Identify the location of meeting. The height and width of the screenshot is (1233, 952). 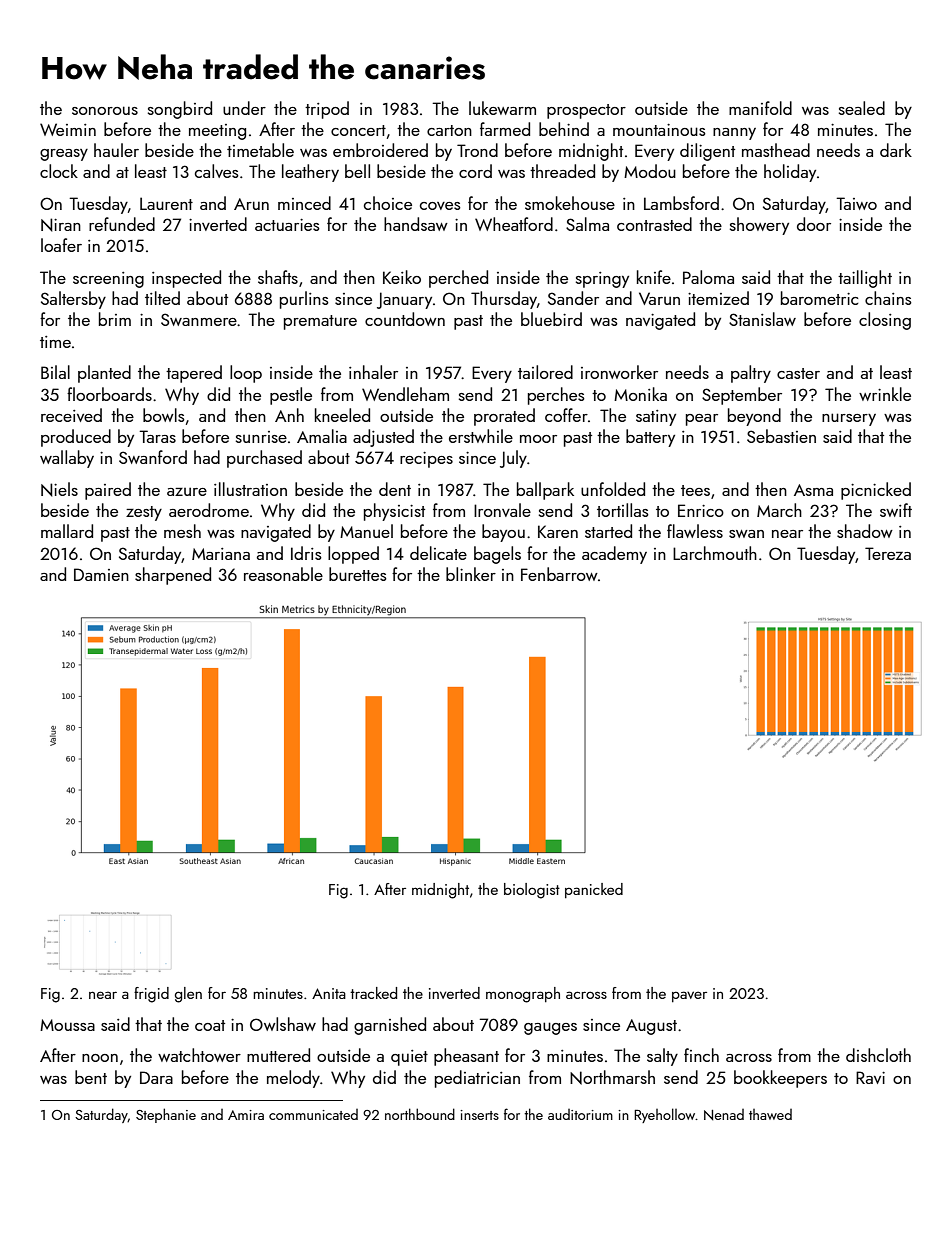
(217, 132).
